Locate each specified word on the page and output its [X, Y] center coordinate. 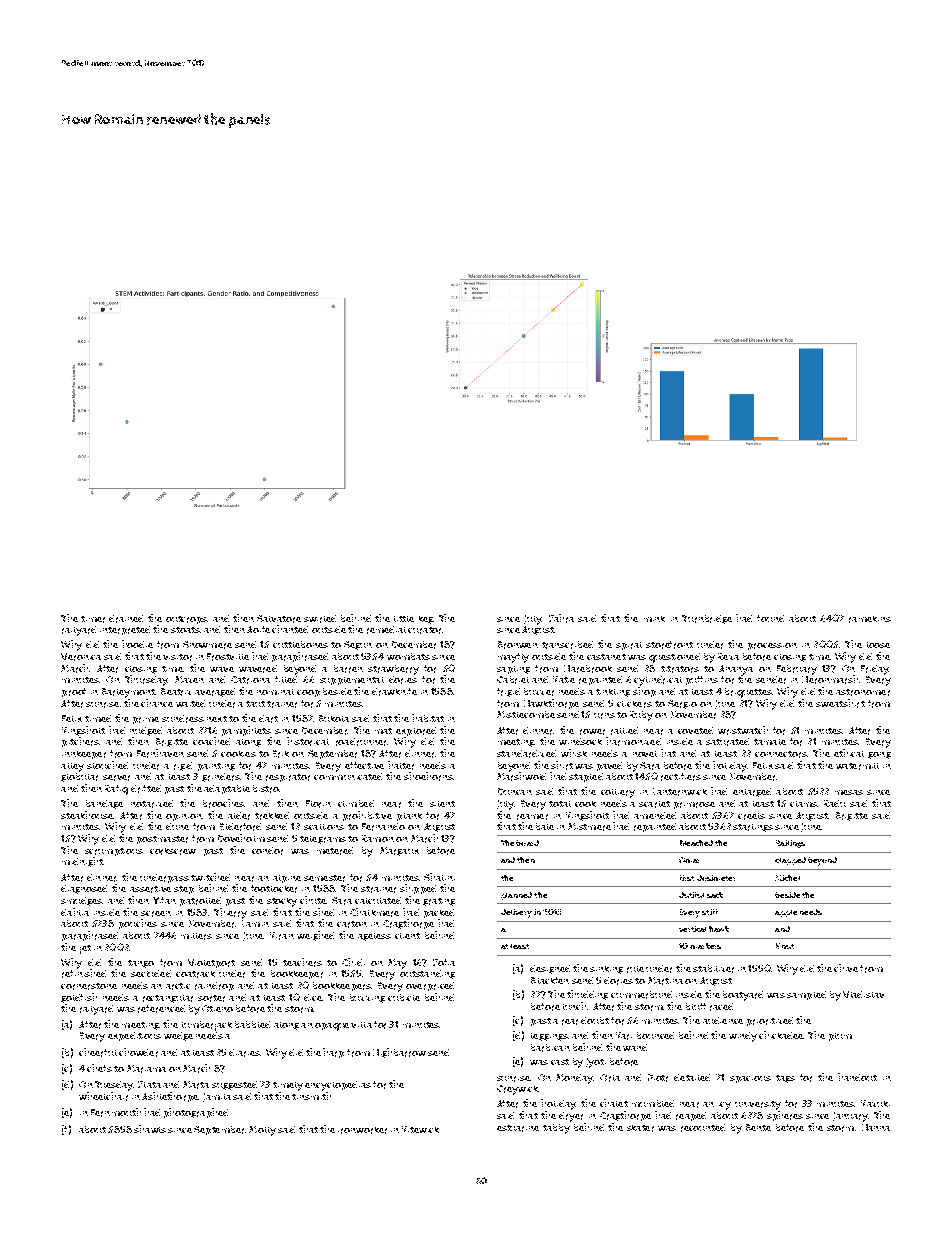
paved [609, 766]
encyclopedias [338, 1086]
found [770, 618]
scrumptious [114, 852]
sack [715, 895]
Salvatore [279, 619]
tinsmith [311, 1096]
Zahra [561, 618]
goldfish [79, 998]
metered [335, 851]
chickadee [781, 1035]
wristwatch [743, 730]
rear [570, 1022]
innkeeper [84, 755]
